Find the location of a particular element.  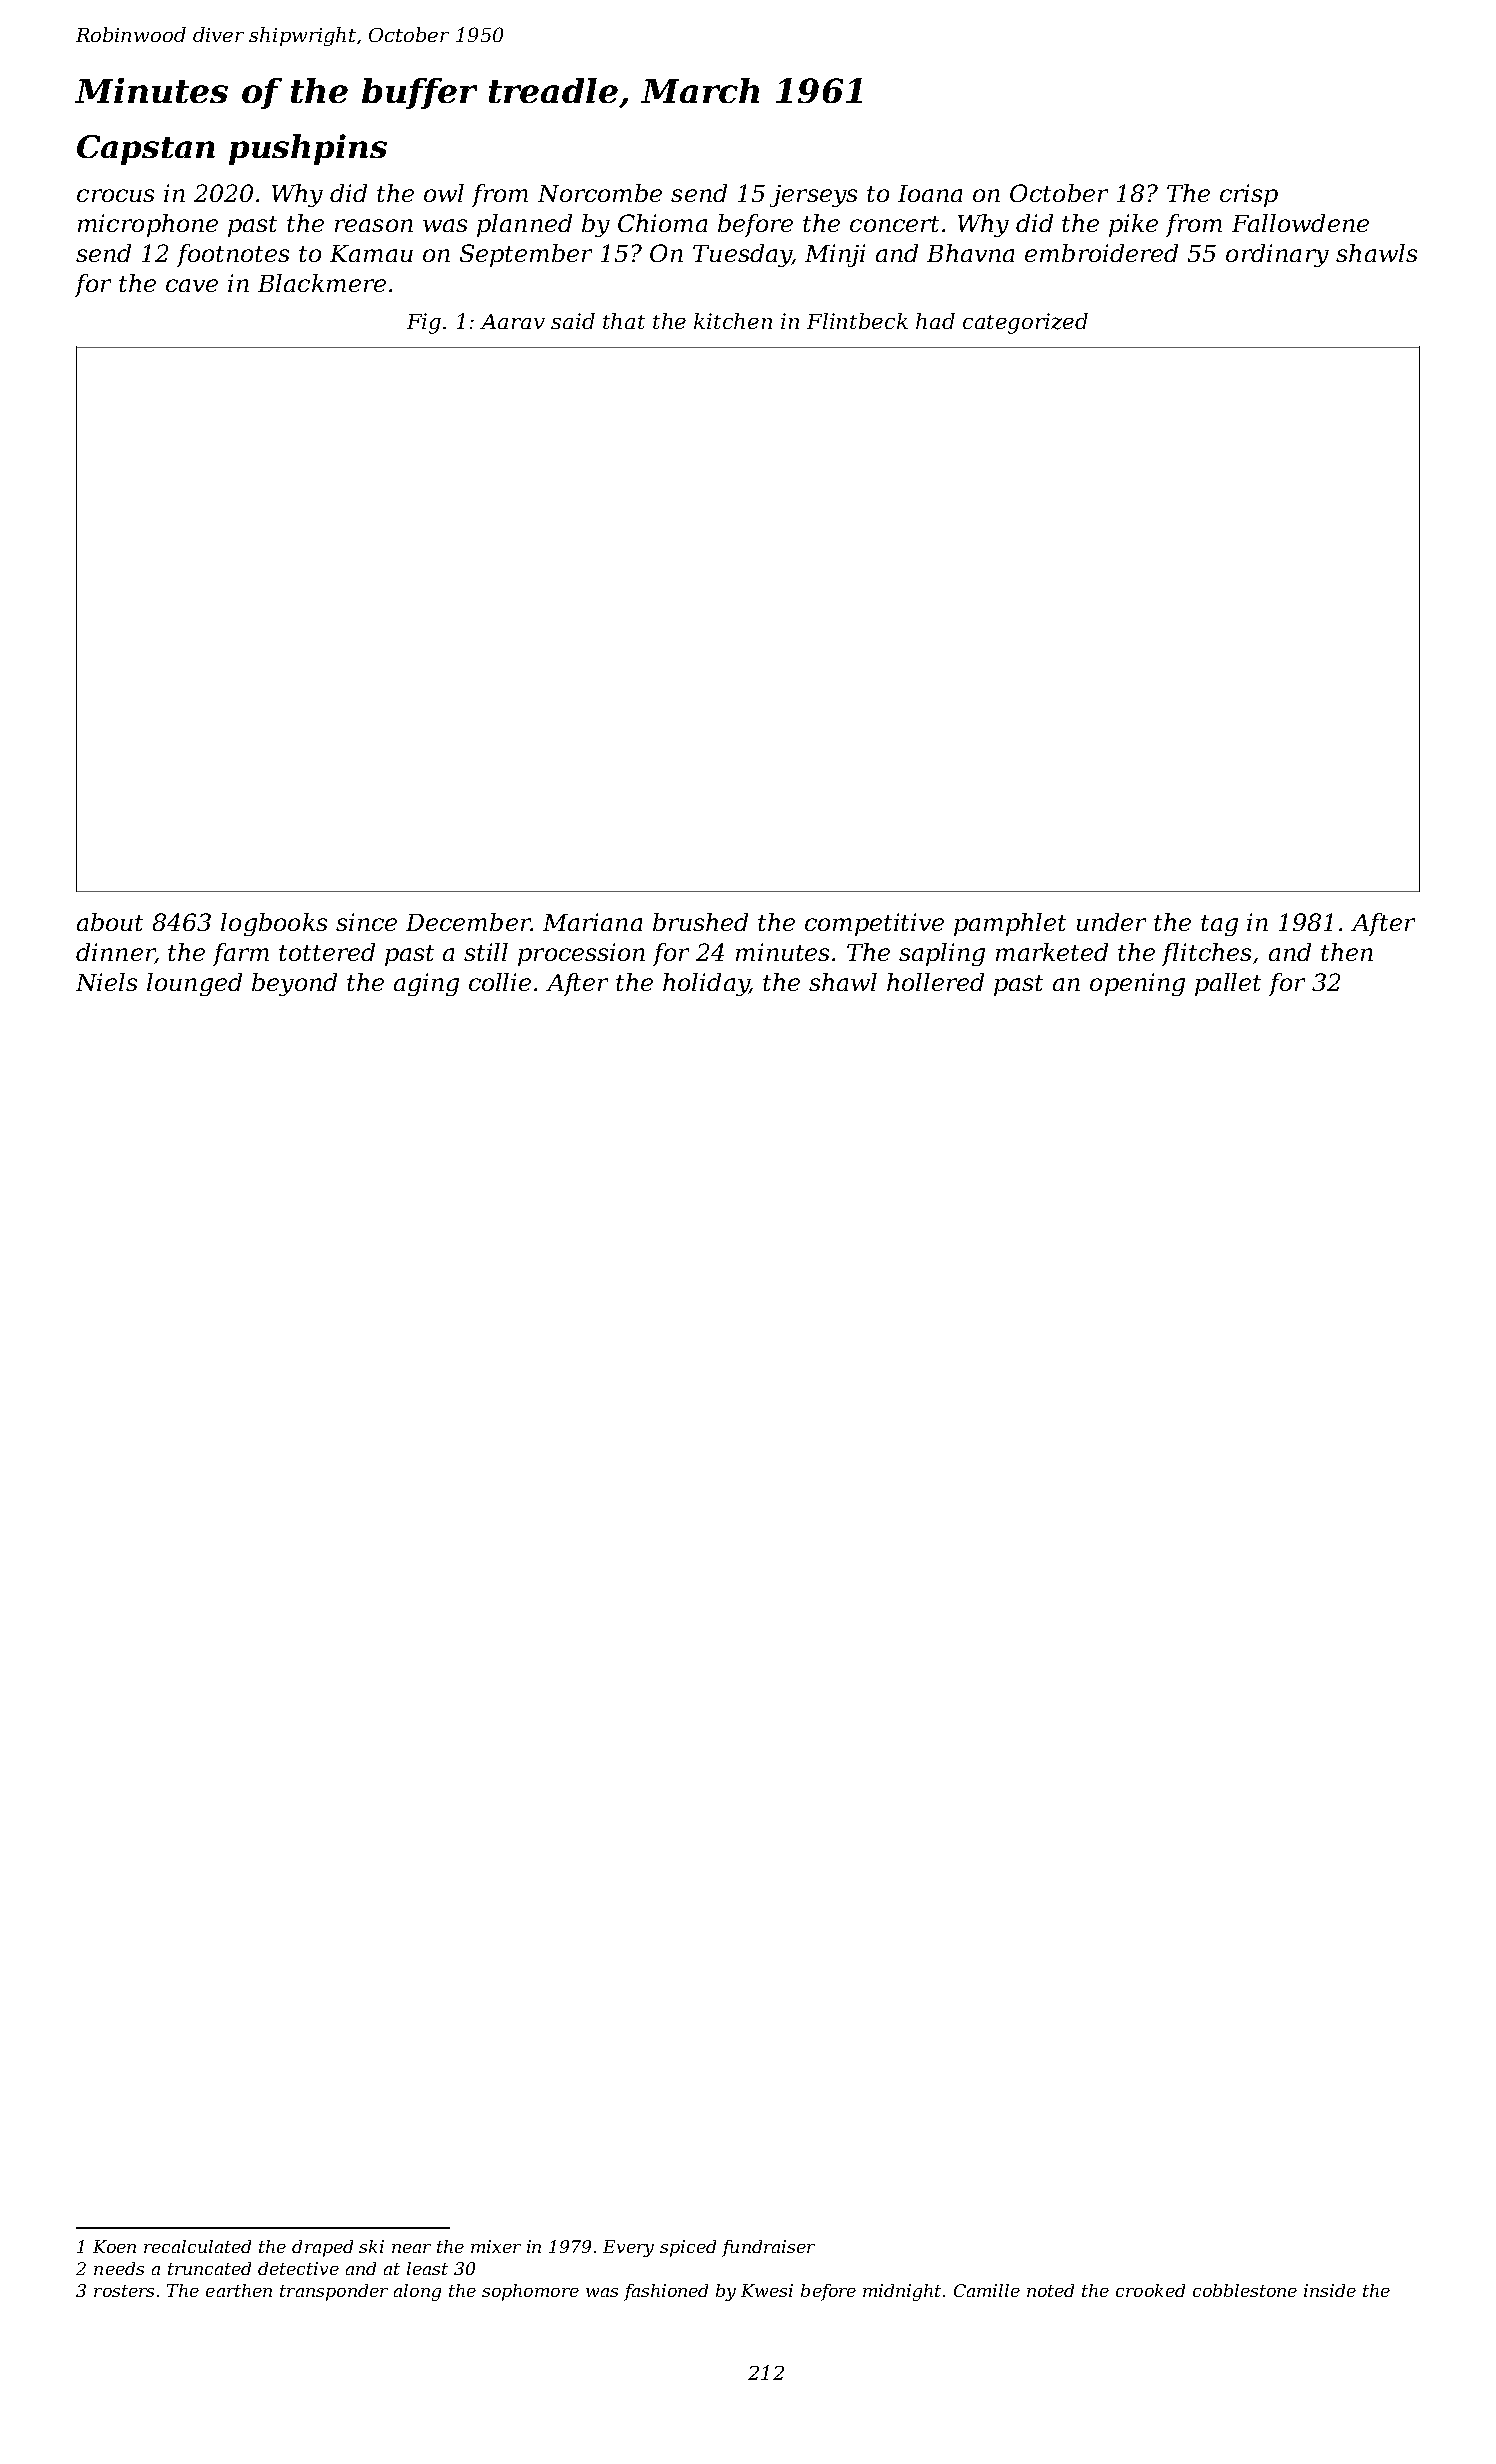

fundraiser is located at coordinates (768, 2248).
